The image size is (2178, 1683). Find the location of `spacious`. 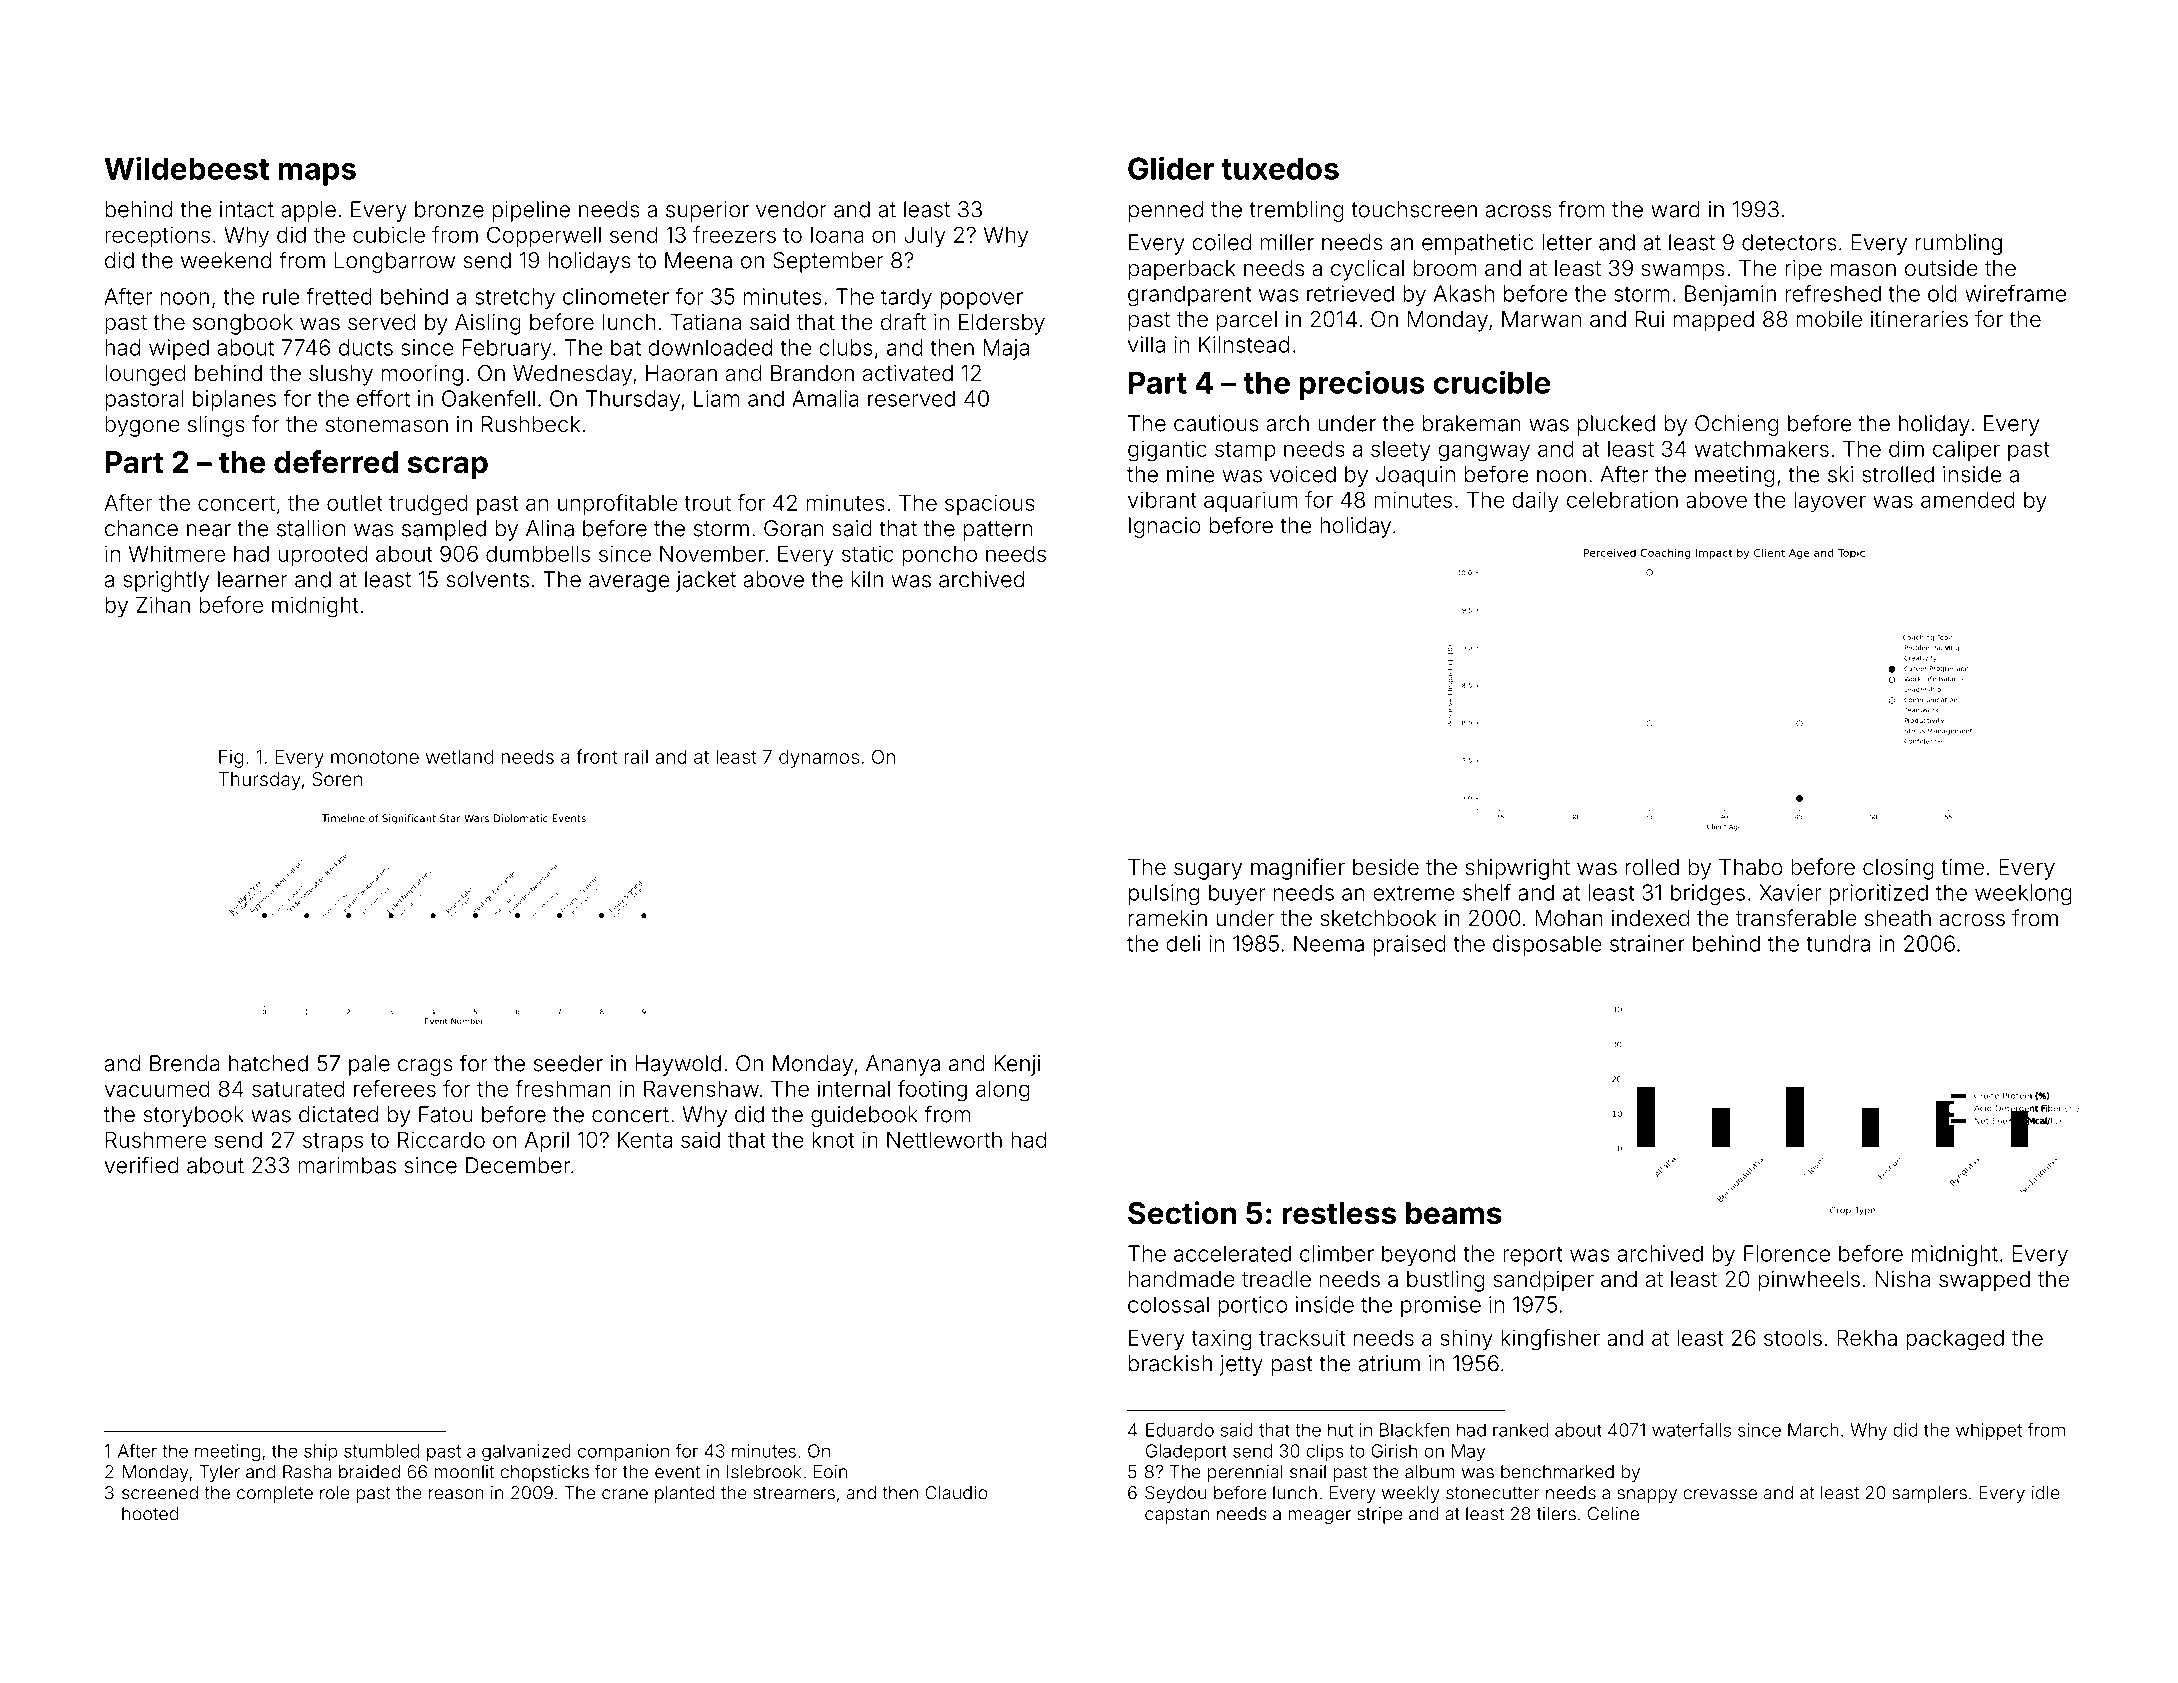

spacious is located at coordinates (990, 504).
